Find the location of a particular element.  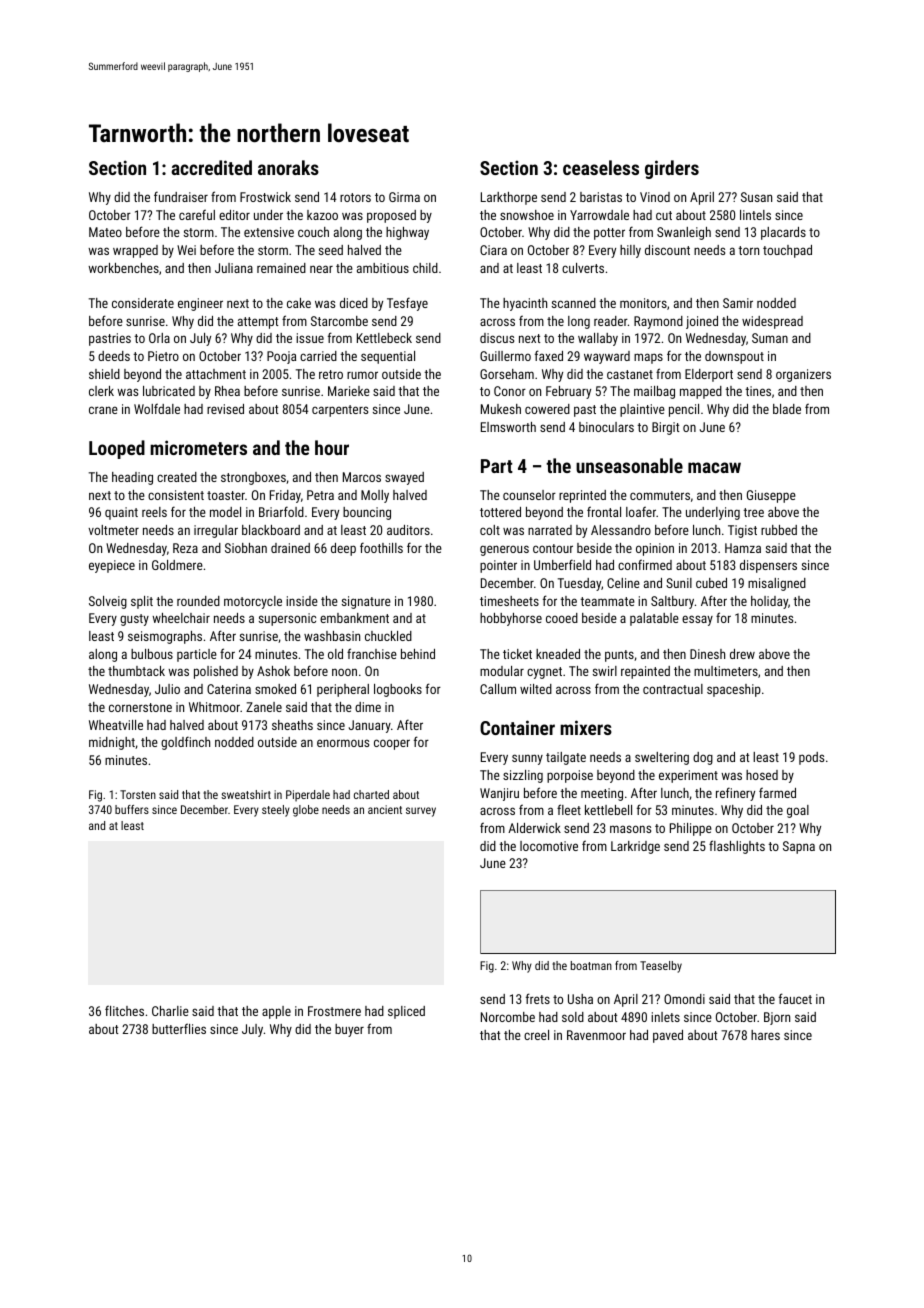

Tesfaye is located at coordinates (407, 304).
